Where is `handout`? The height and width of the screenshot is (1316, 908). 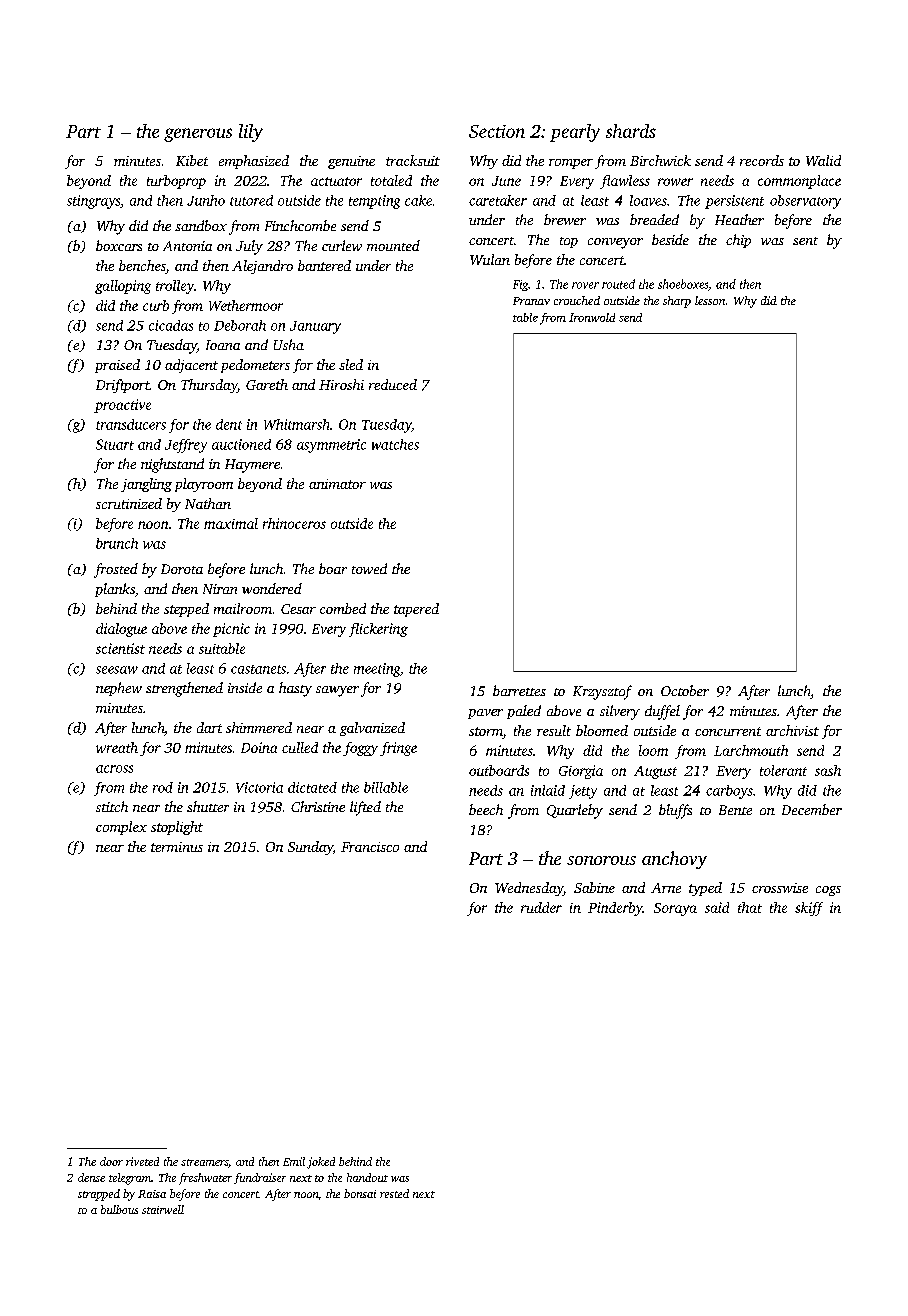 handout is located at coordinates (367, 1177).
